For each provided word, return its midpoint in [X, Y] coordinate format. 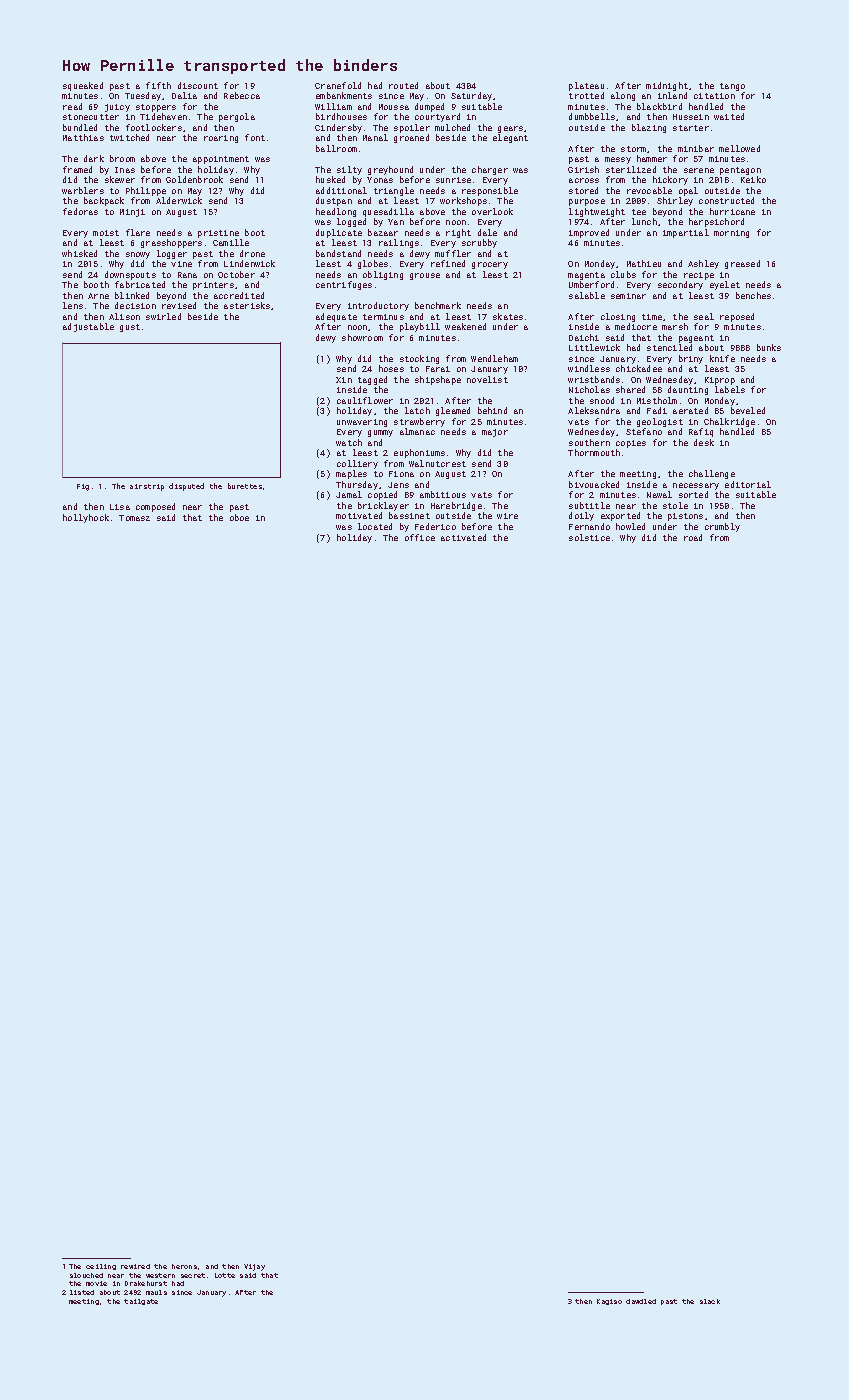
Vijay [254, 1267]
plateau [586, 86]
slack [710, 1301]
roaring [221, 139]
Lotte [225, 1275]
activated [463, 537]
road [693, 537]
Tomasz [134, 518]
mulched [452, 127]
